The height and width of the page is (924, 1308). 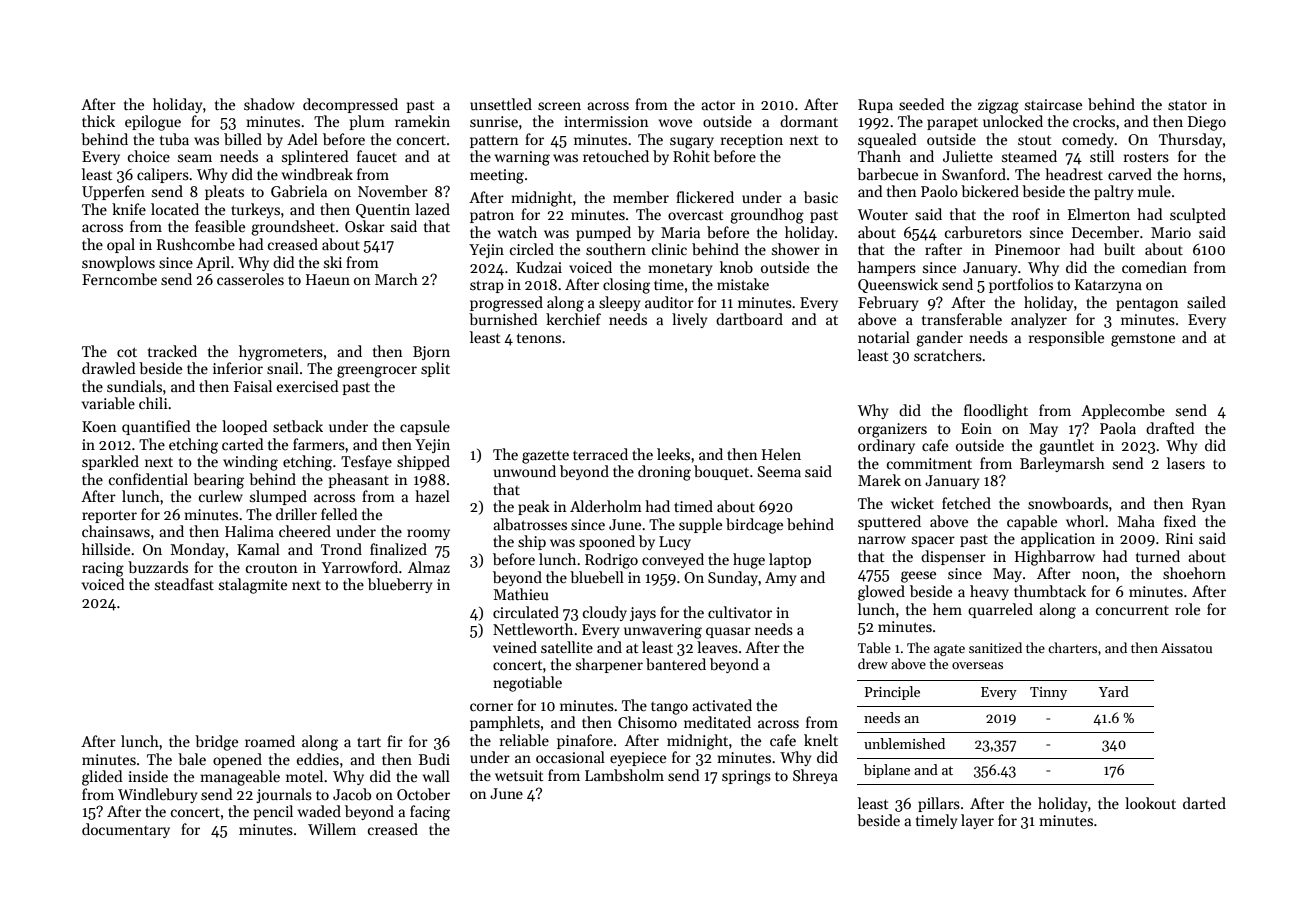 I want to click on overseas, so click(x=977, y=665).
